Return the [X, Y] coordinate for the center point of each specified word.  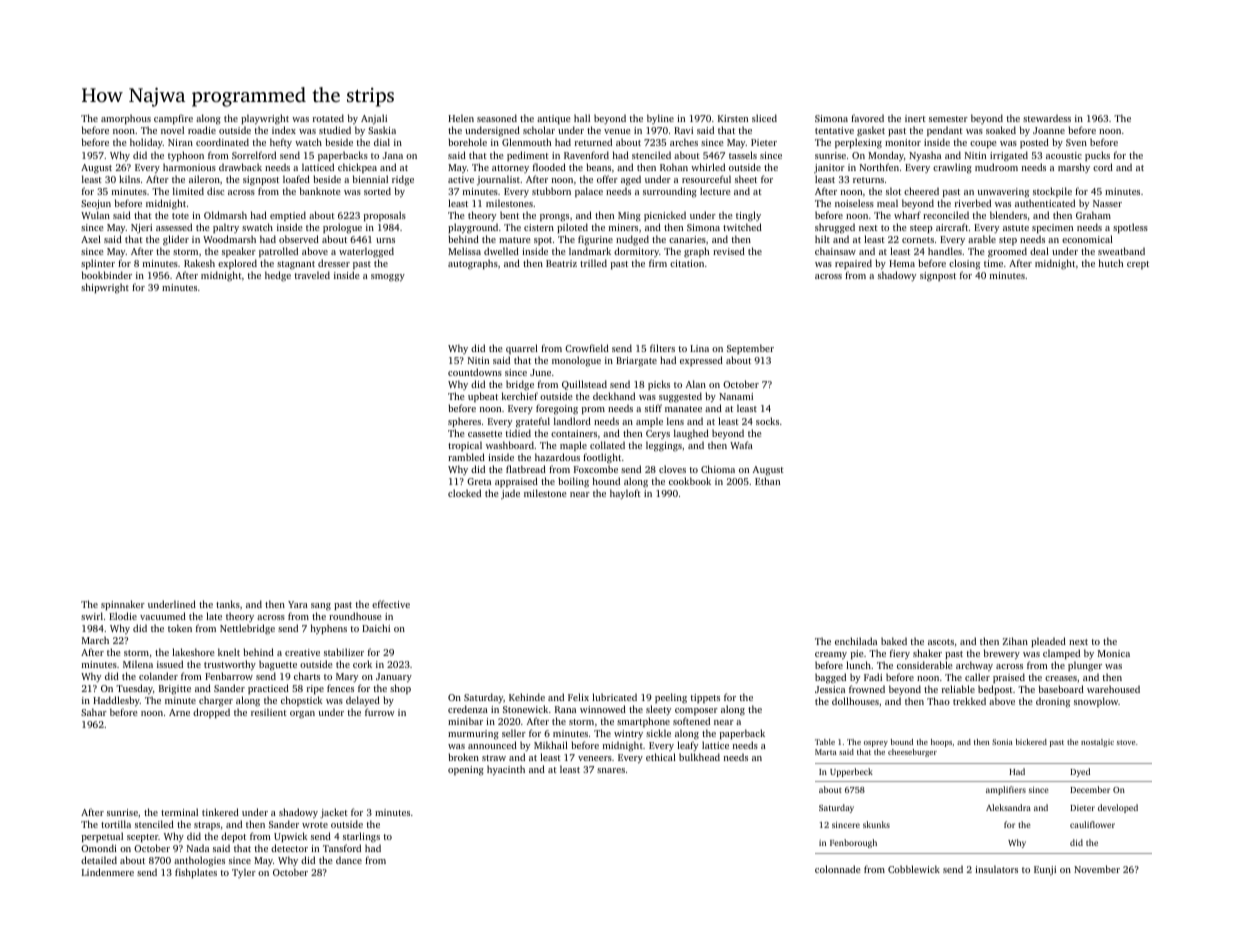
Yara [298, 604]
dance [349, 860]
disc [215, 191]
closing [964, 264]
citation [687, 263]
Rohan [674, 167]
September [750, 349]
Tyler [244, 873]
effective [391, 604]
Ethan [767, 481]
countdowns [475, 372]
